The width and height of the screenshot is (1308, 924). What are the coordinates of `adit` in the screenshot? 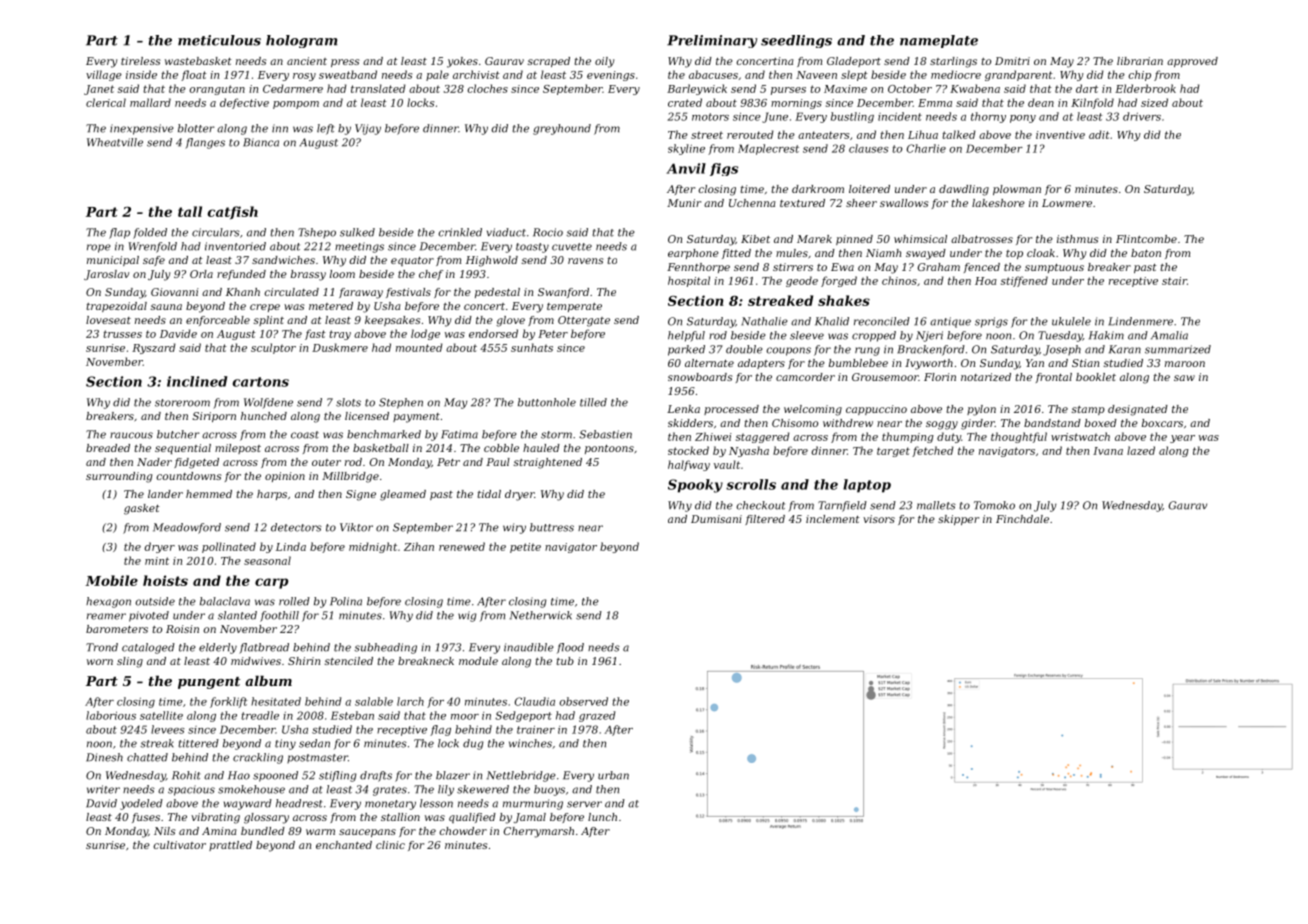 It's located at (1099, 134).
